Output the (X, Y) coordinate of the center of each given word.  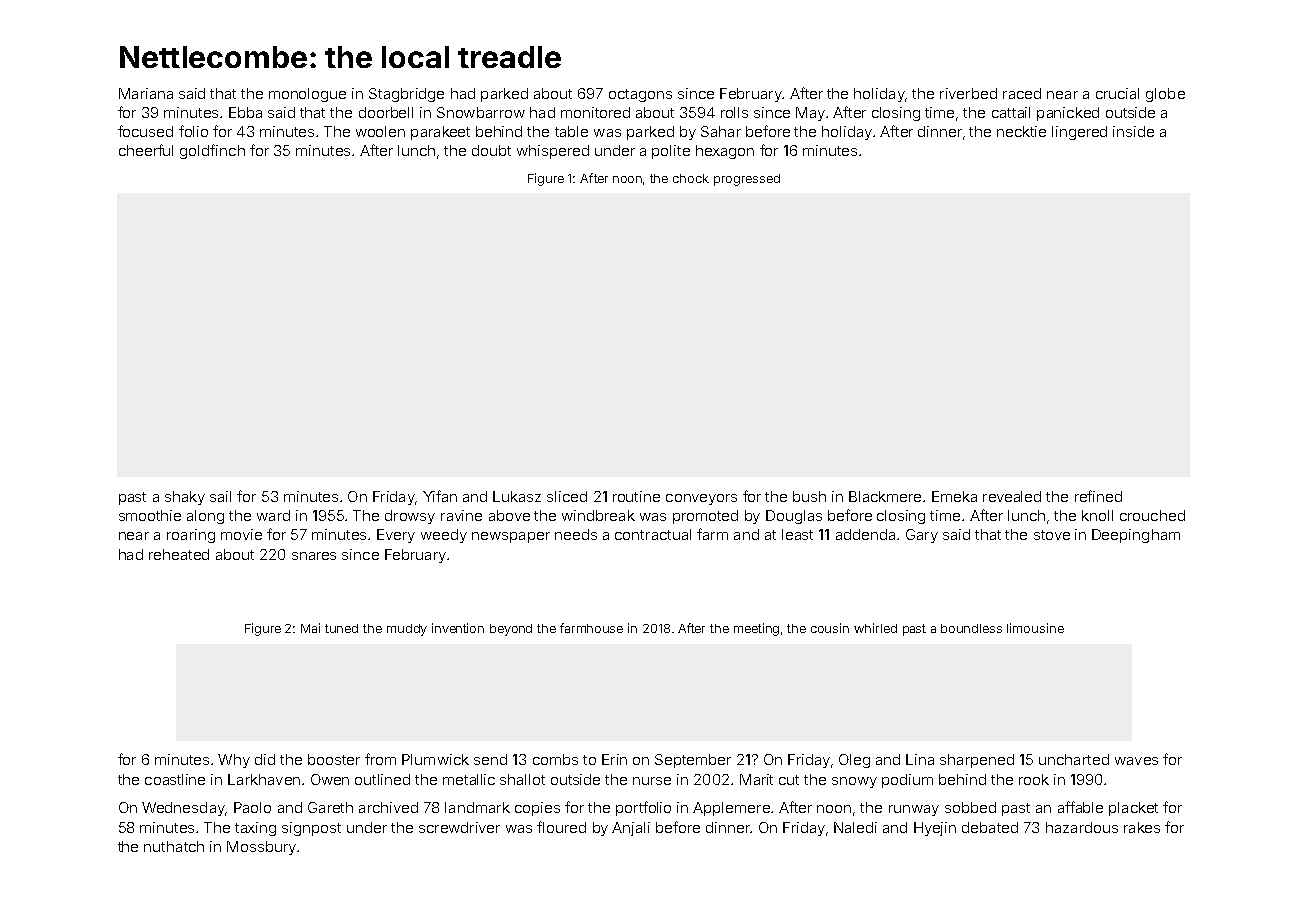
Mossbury (261, 848)
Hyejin (935, 829)
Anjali (631, 829)
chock (691, 178)
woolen (380, 131)
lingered (1079, 133)
